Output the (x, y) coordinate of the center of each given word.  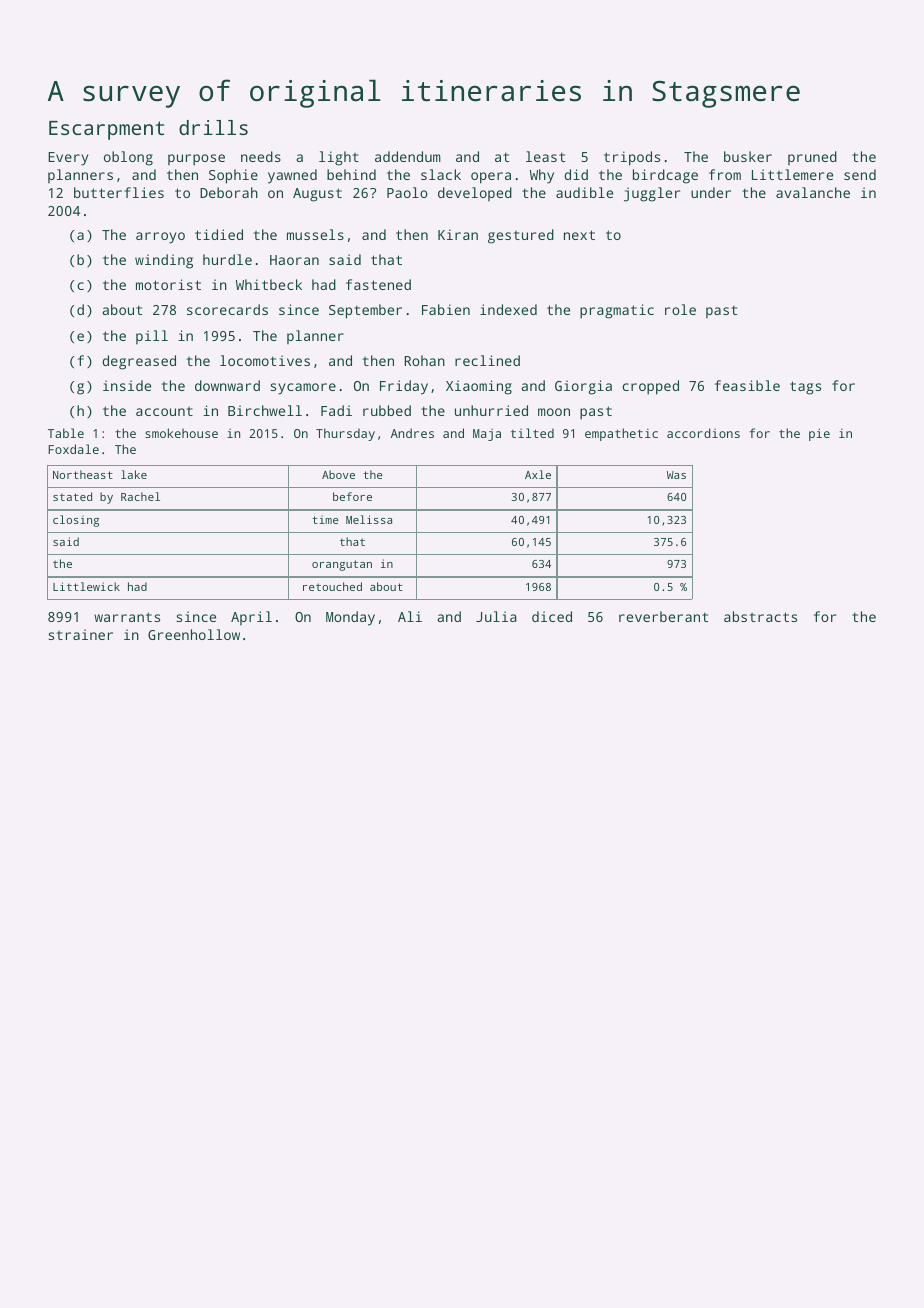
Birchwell (265, 410)
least (545, 156)
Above (338, 474)
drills (213, 127)
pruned (812, 158)
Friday (404, 387)
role (680, 309)
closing (76, 521)
